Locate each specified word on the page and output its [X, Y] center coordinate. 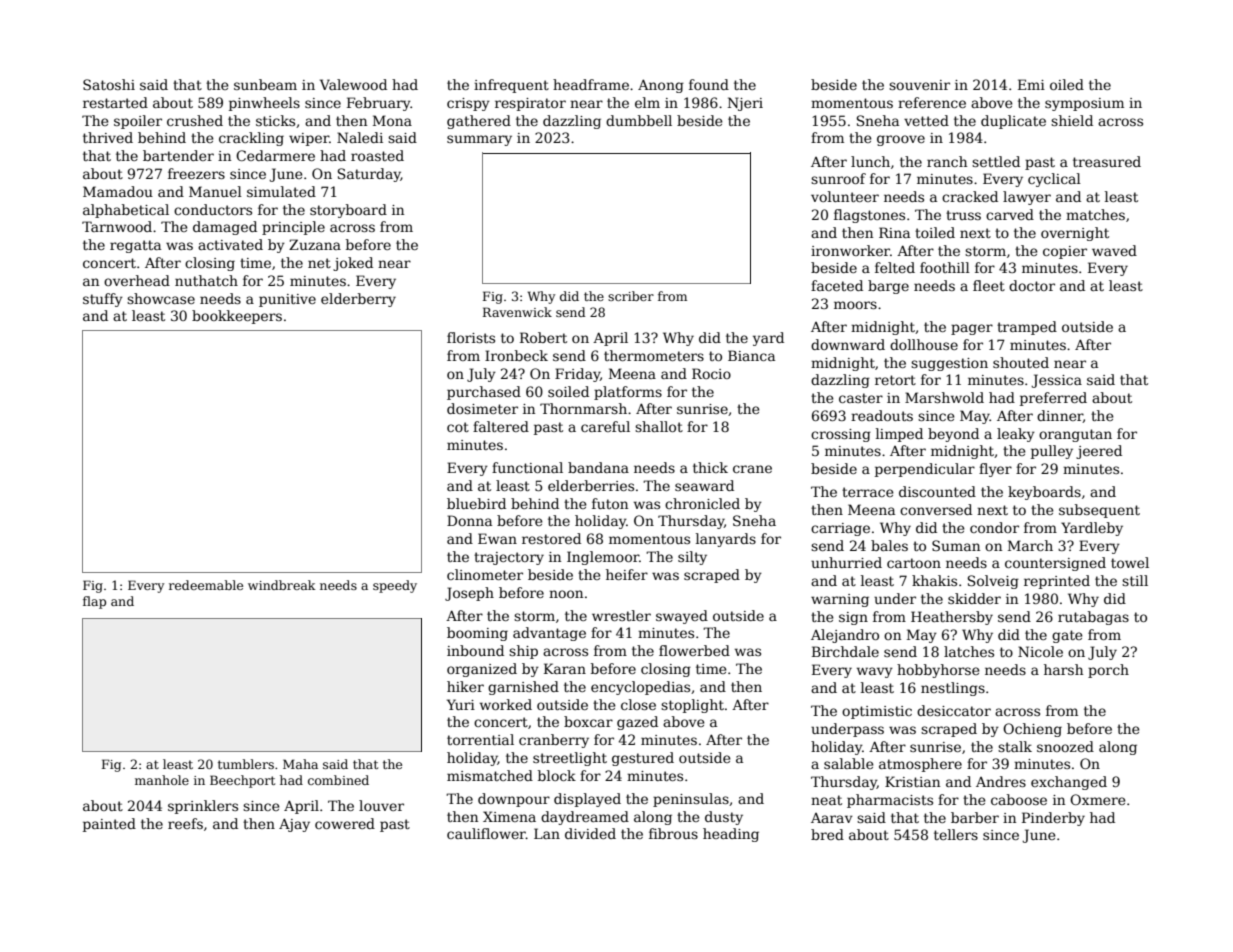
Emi [1031, 84]
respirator [530, 104]
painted [109, 825]
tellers [956, 834]
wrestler [621, 615]
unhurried [846, 562]
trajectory [509, 558]
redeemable [206, 585]
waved [1114, 250]
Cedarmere [275, 155]
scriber [631, 296]
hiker [465, 686]
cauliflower [486, 833]
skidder [974, 598]
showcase [161, 298]
